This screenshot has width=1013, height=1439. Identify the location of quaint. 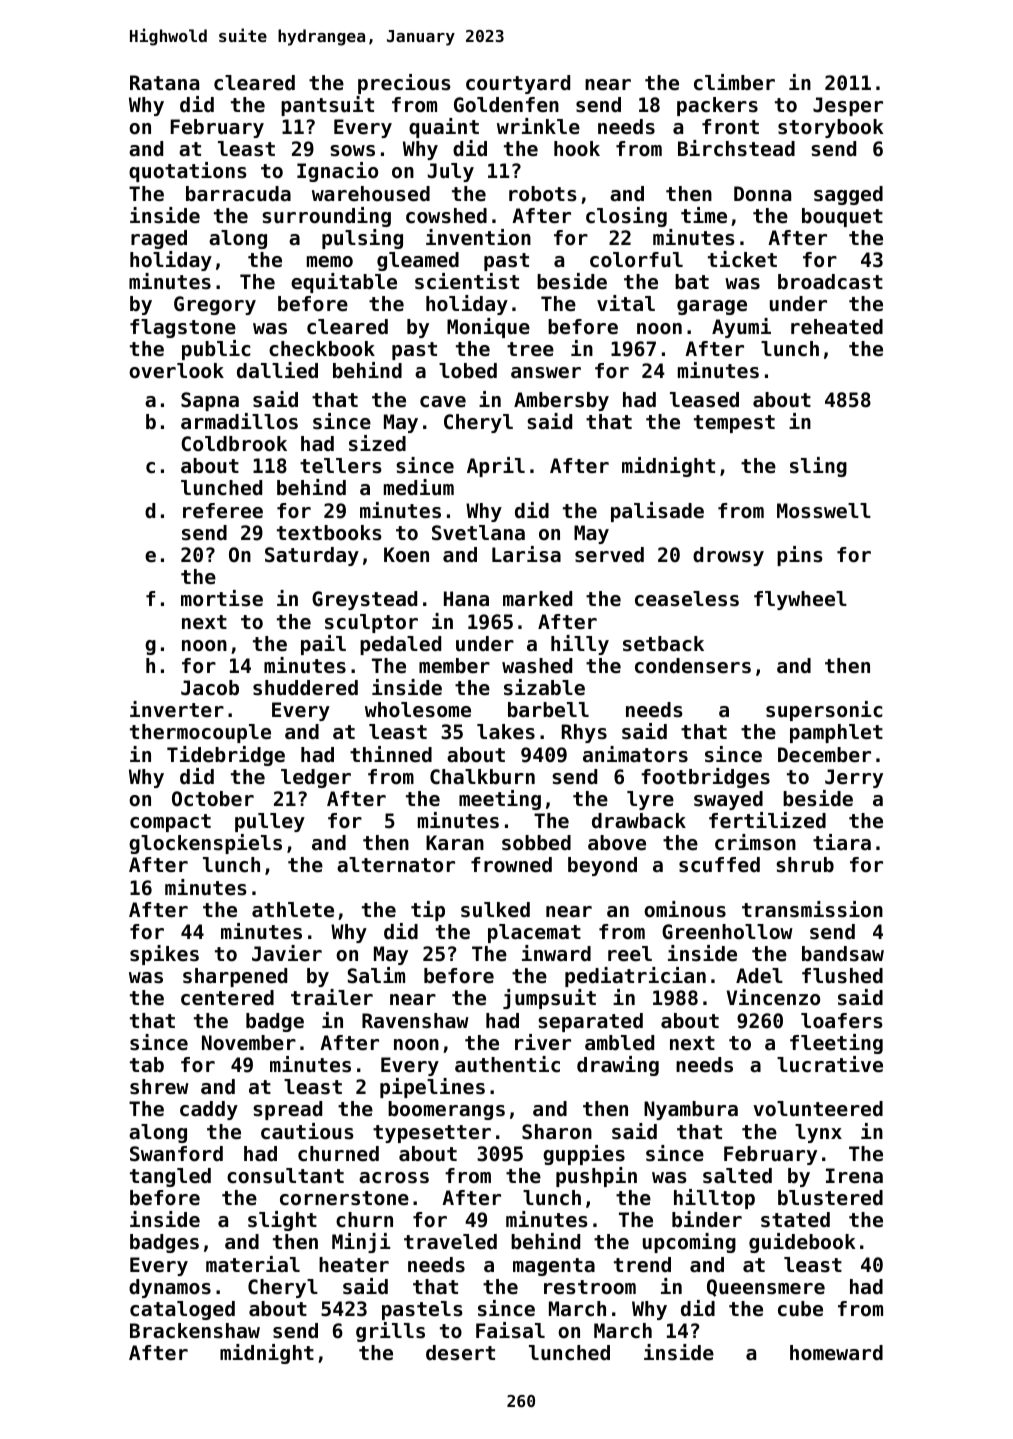
(444, 128).
